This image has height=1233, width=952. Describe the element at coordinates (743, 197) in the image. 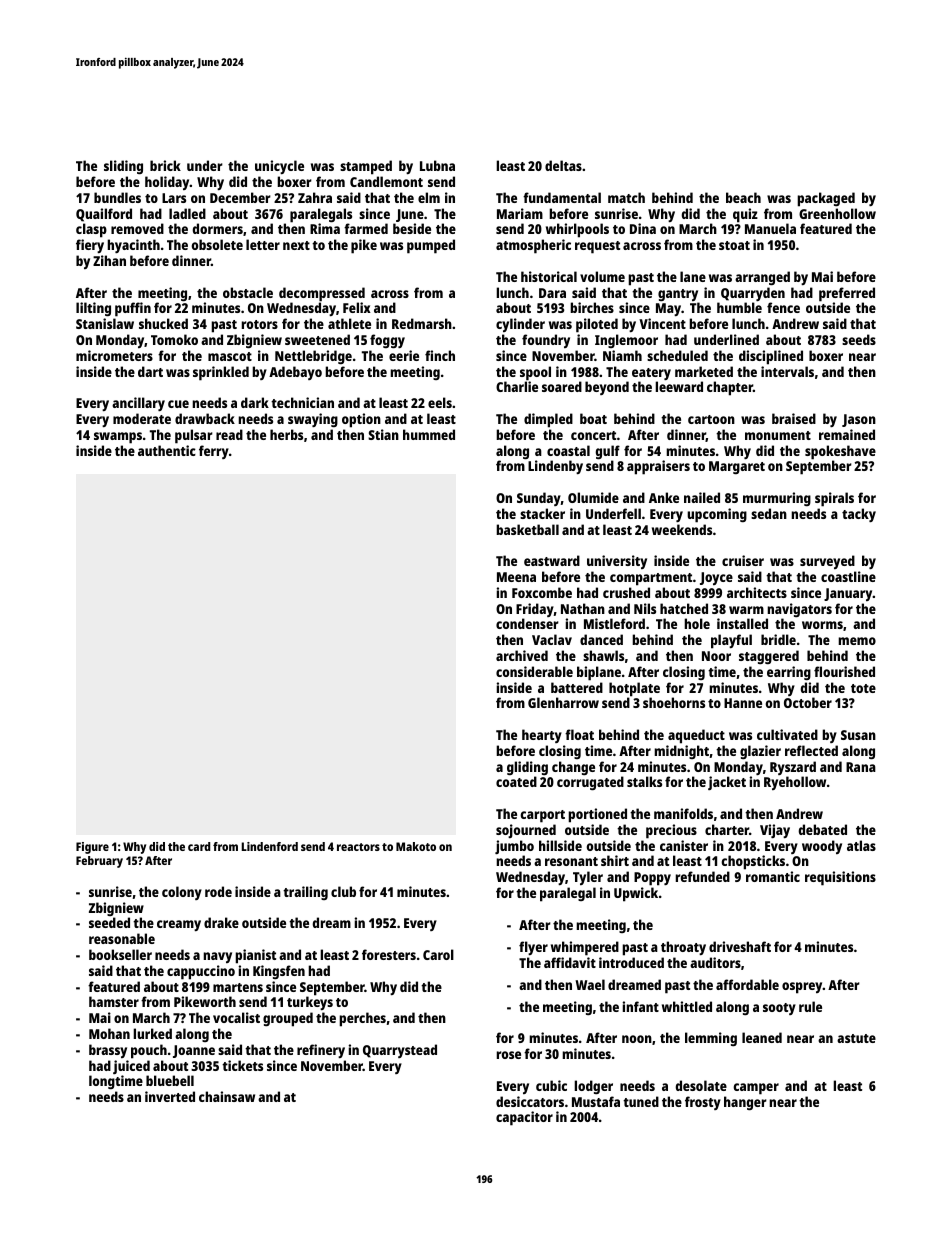

I see `beach` at that location.
